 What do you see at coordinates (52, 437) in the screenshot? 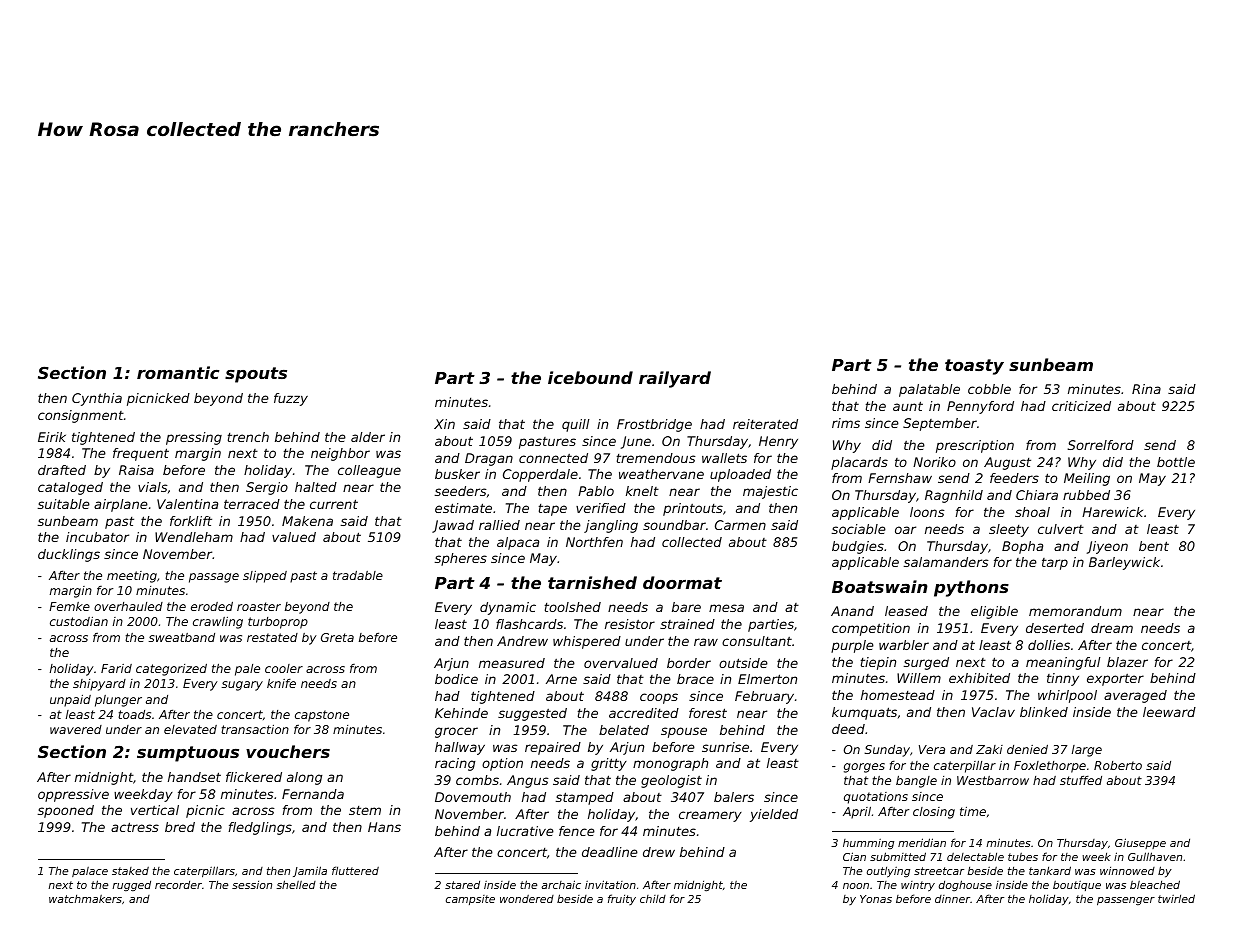
I see `Eirik` at bounding box center [52, 437].
